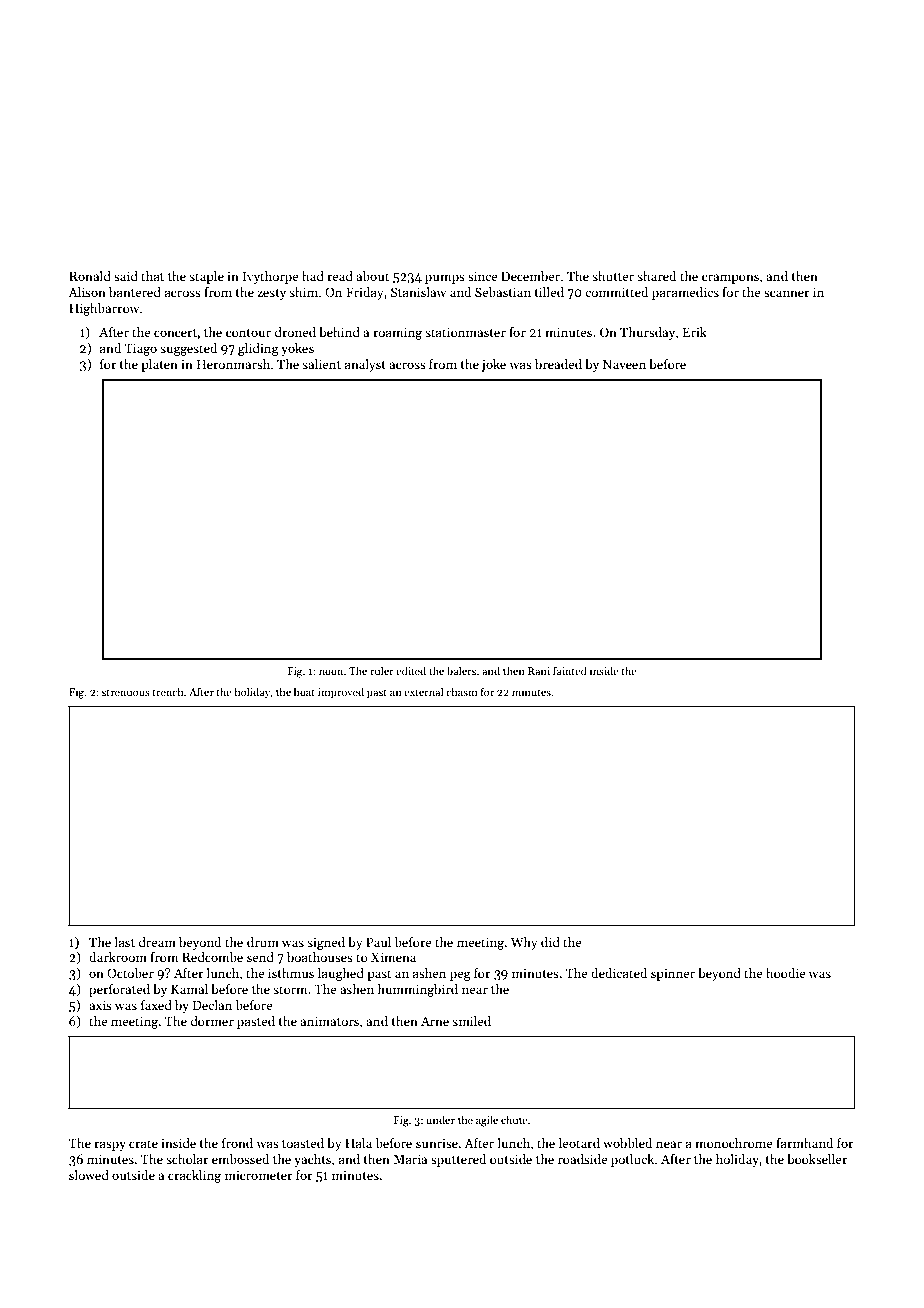 This screenshot has height=1308, width=924. What do you see at coordinates (673, 974) in the screenshot?
I see `spinner` at bounding box center [673, 974].
